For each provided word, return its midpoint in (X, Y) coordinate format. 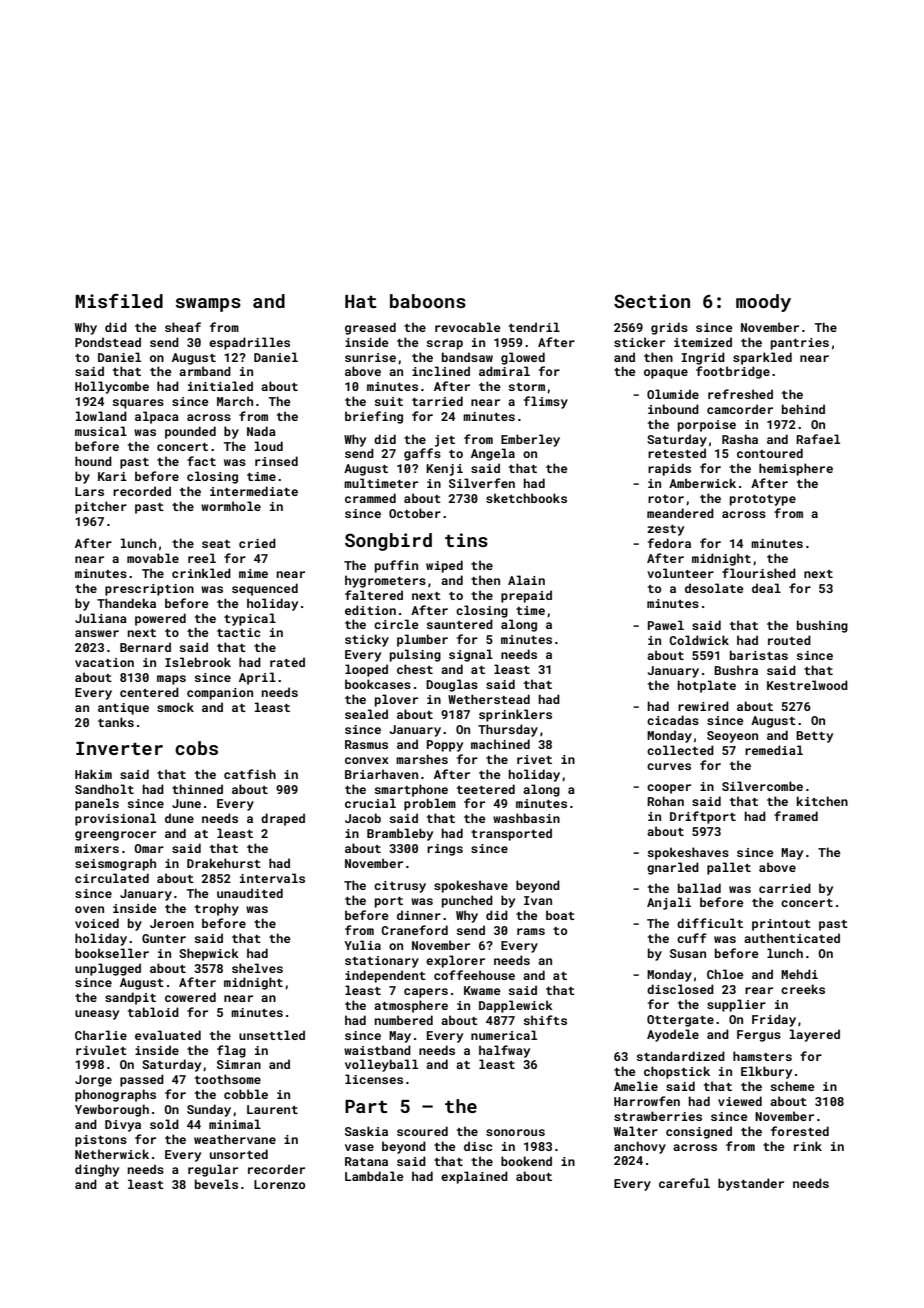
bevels (216, 1184)
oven (89, 909)
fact (201, 461)
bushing (822, 626)
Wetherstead (489, 699)
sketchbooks (526, 498)
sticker (639, 342)
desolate (714, 588)
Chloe (725, 974)
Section (652, 301)
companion (220, 694)
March (235, 401)
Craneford (414, 930)
